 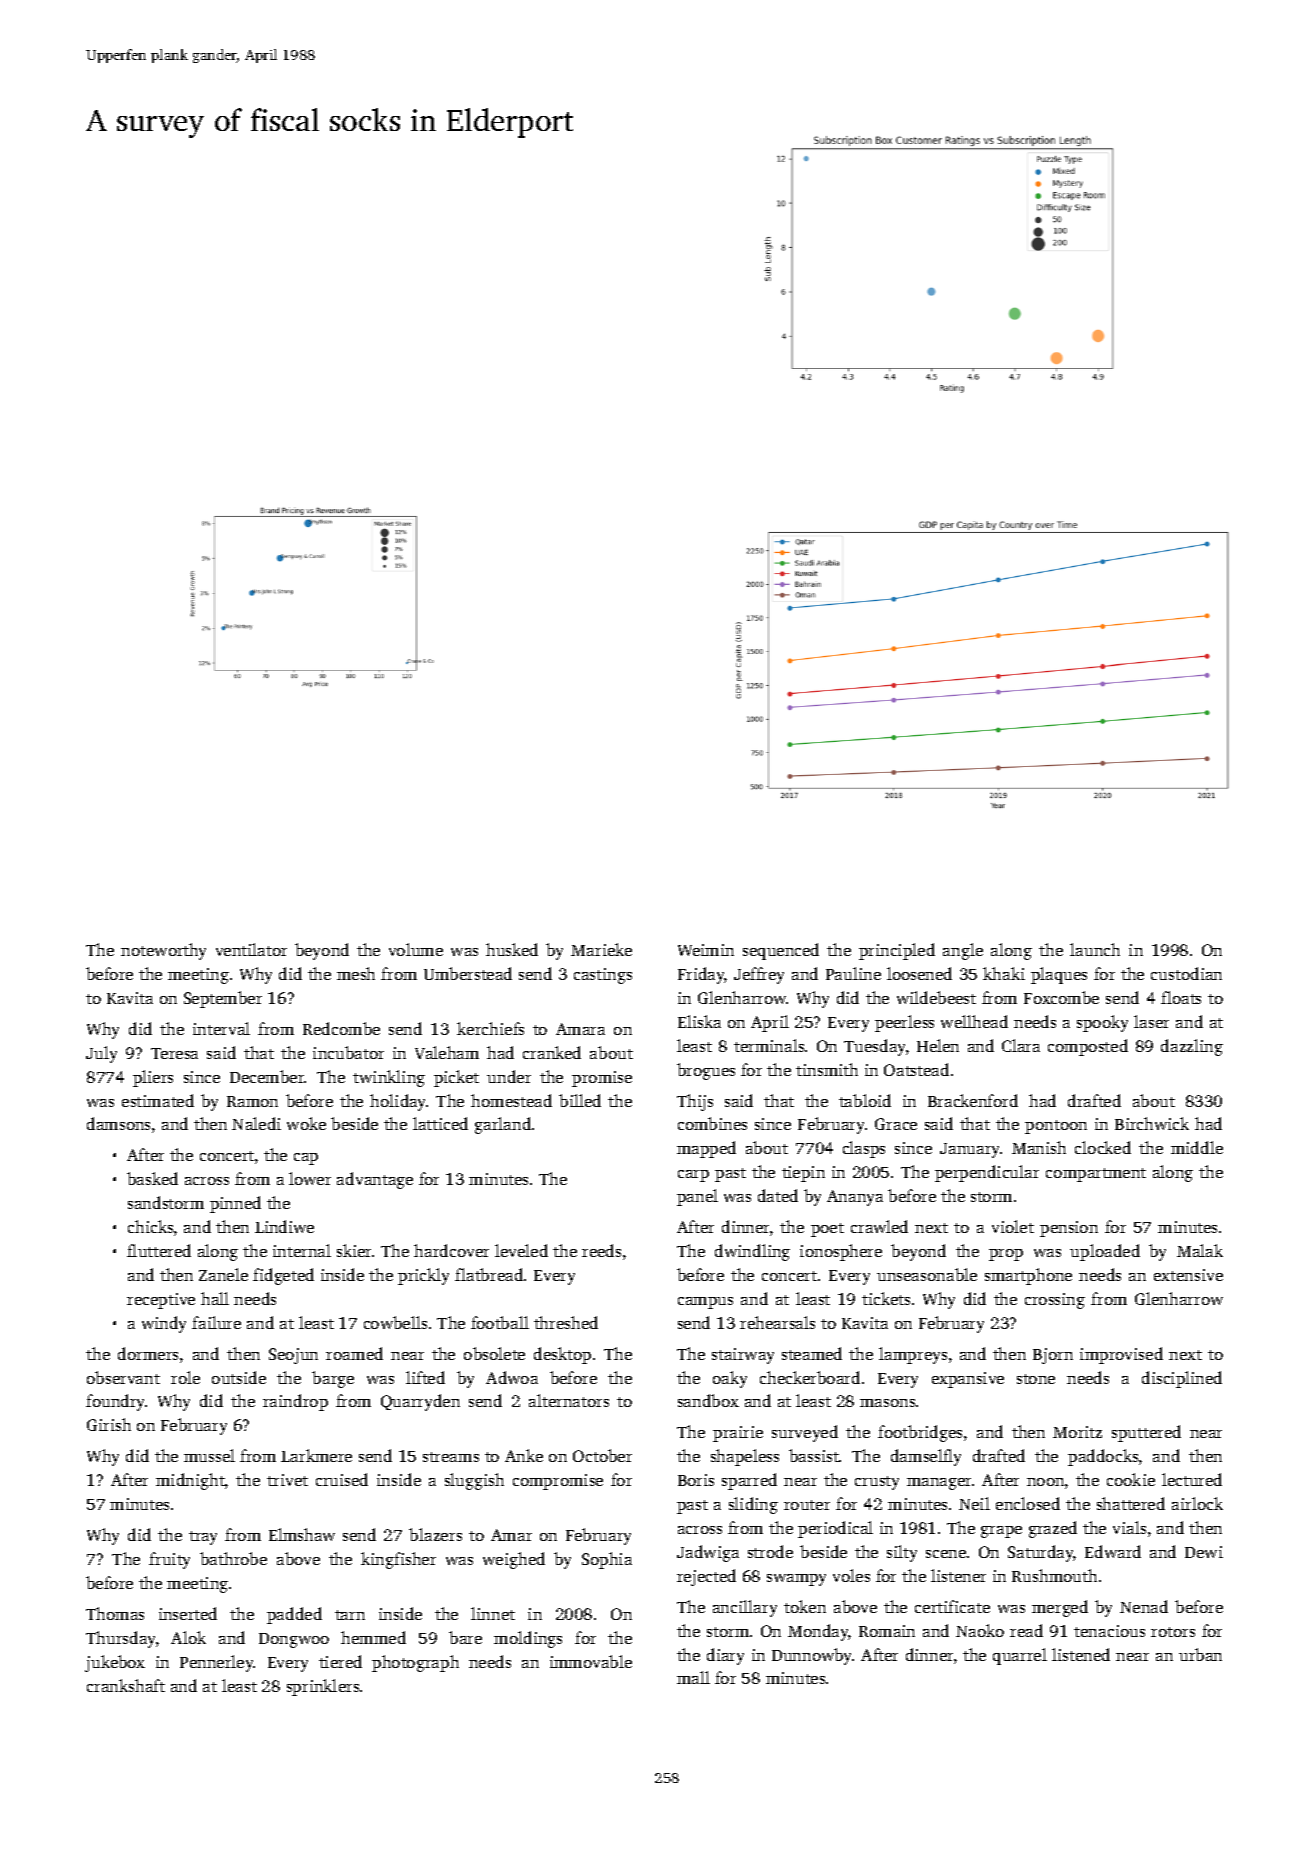 What do you see at coordinates (814, 1455) in the screenshot?
I see `bassist` at bounding box center [814, 1455].
